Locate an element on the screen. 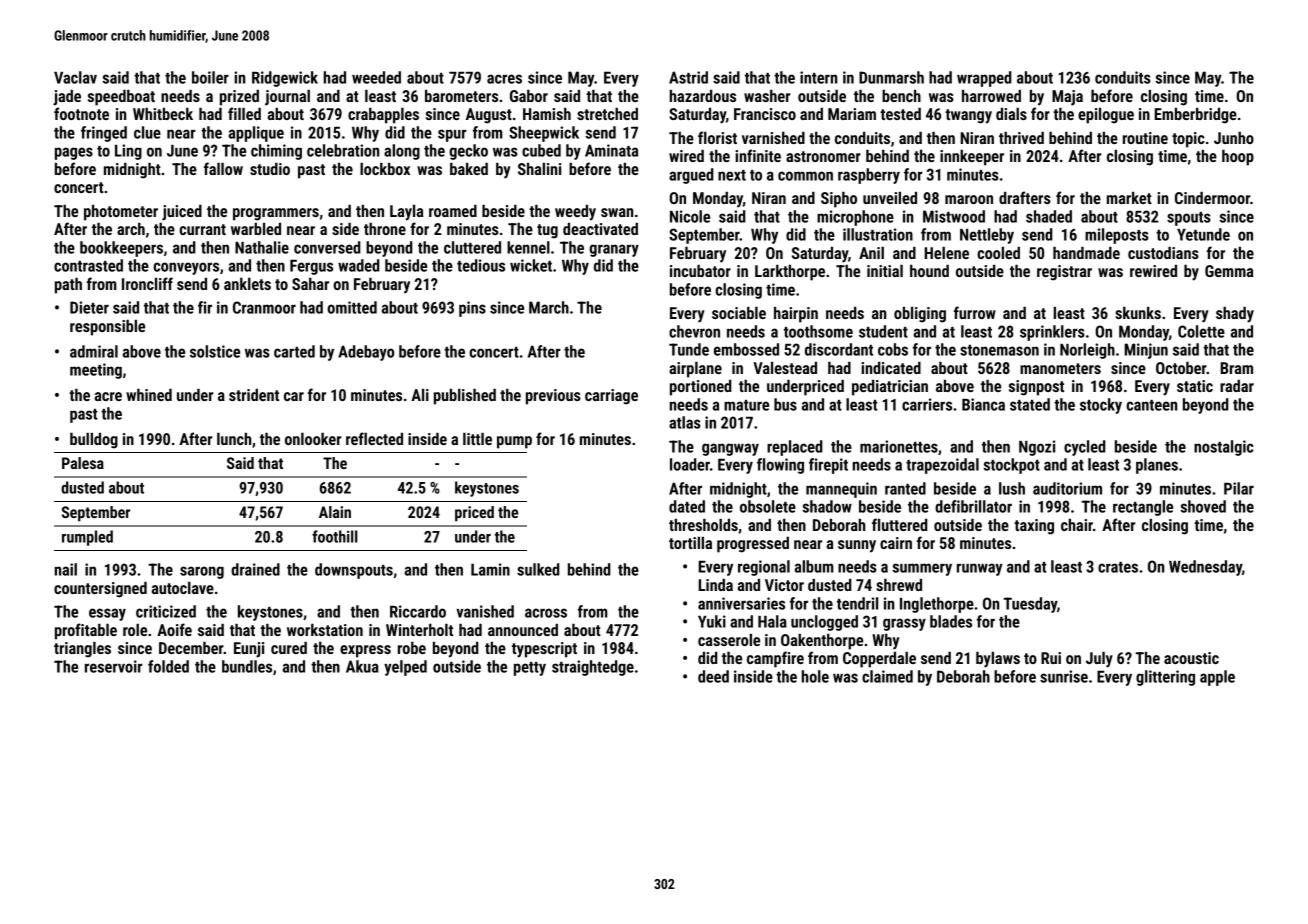  weeded is located at coordinates (376, 77).
